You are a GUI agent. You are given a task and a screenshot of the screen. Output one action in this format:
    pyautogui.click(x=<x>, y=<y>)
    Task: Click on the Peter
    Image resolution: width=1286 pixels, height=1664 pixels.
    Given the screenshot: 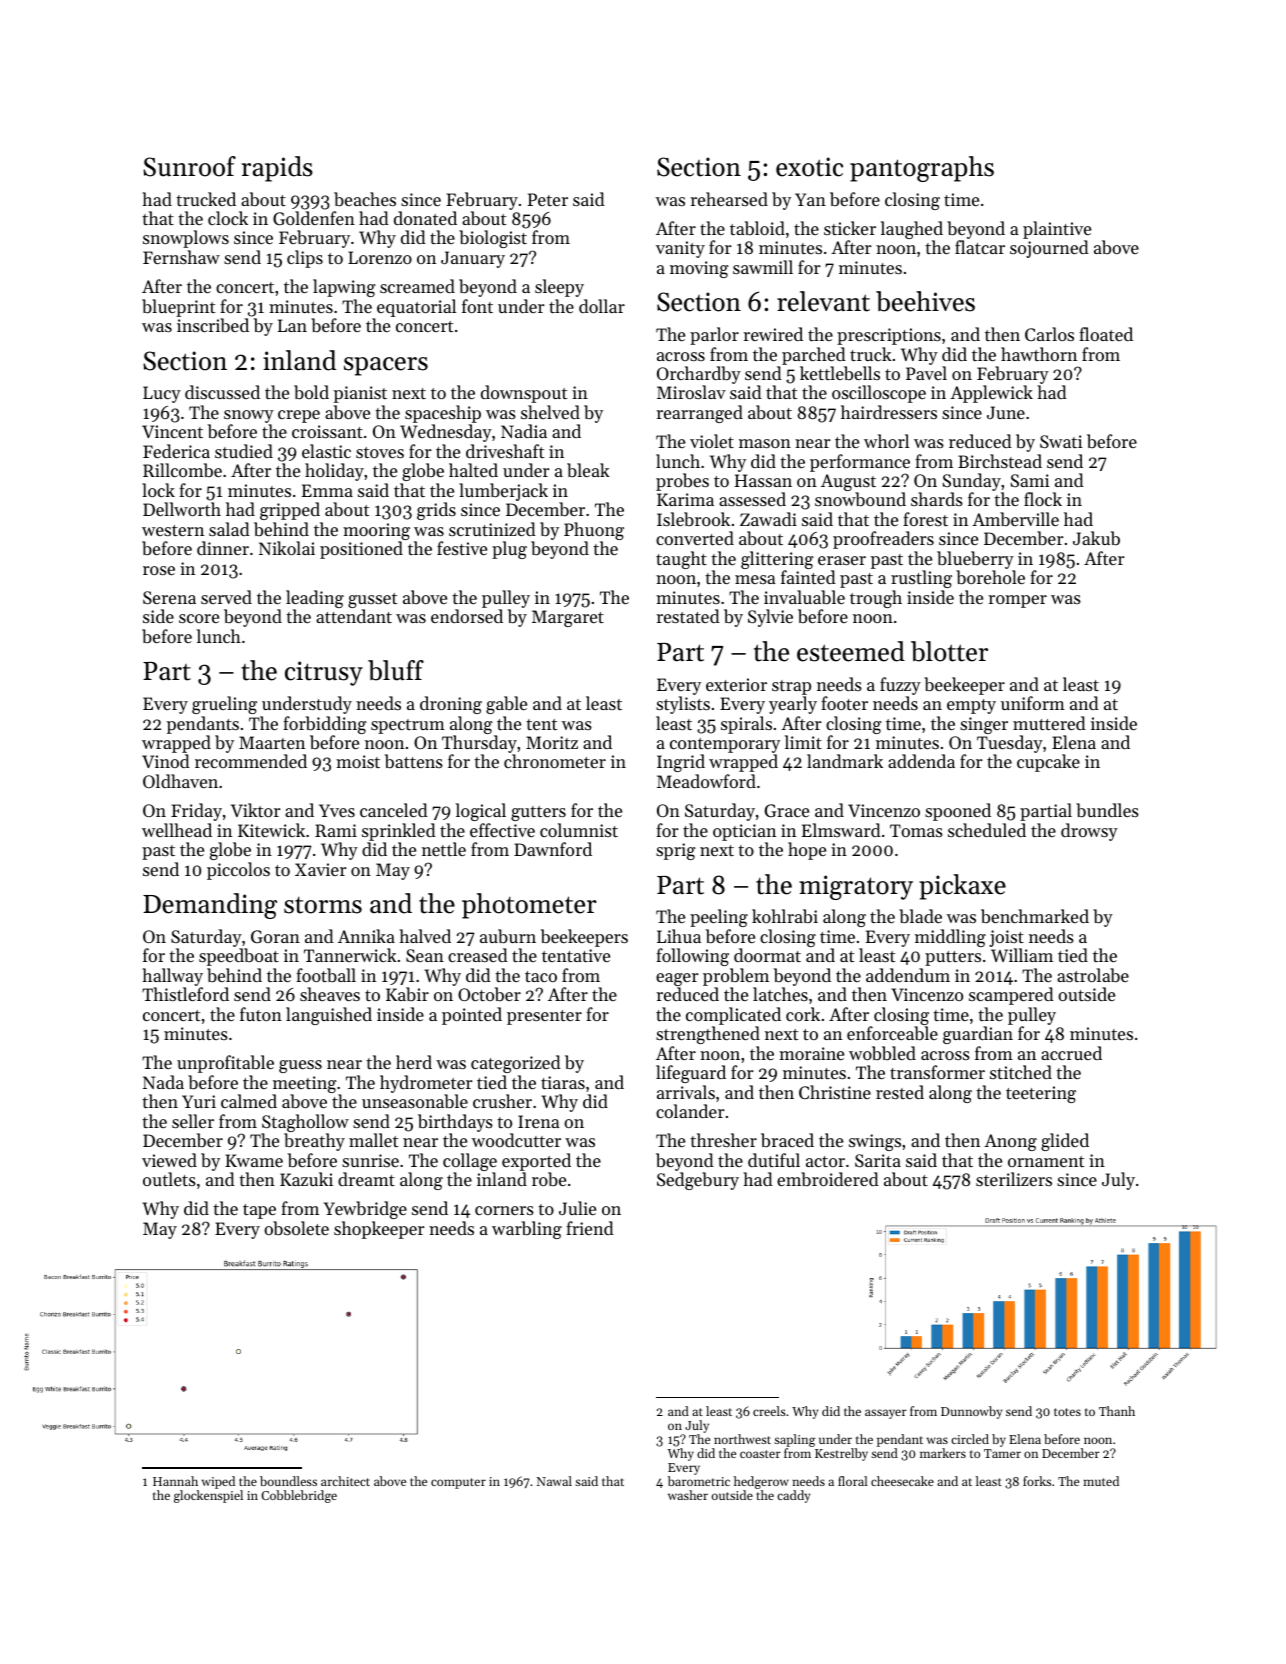 What is the action you would take?
    pyautogui.click(x=548, y=199)
